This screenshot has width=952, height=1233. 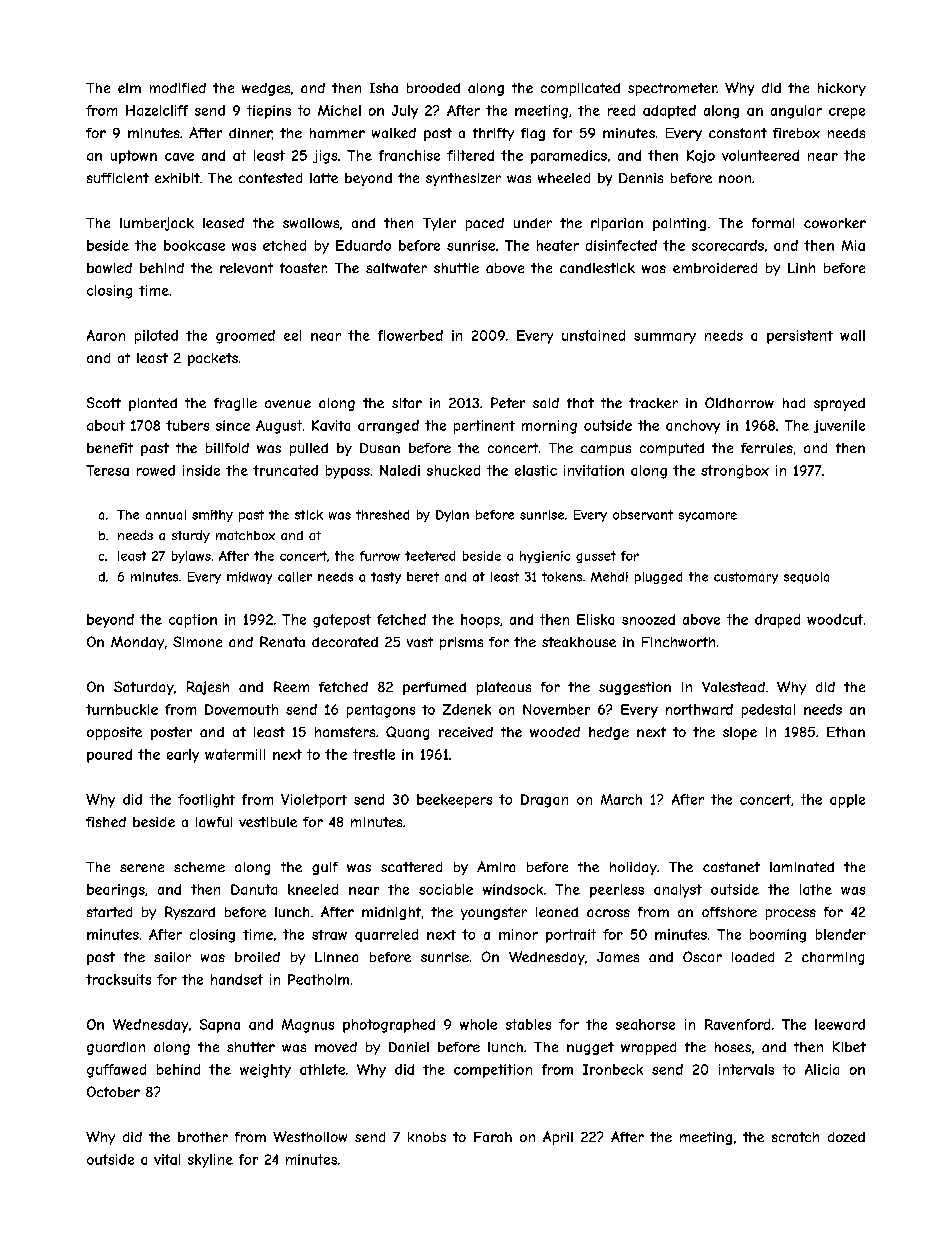 I want to click on skyline, so click(x=210, y=1161).
